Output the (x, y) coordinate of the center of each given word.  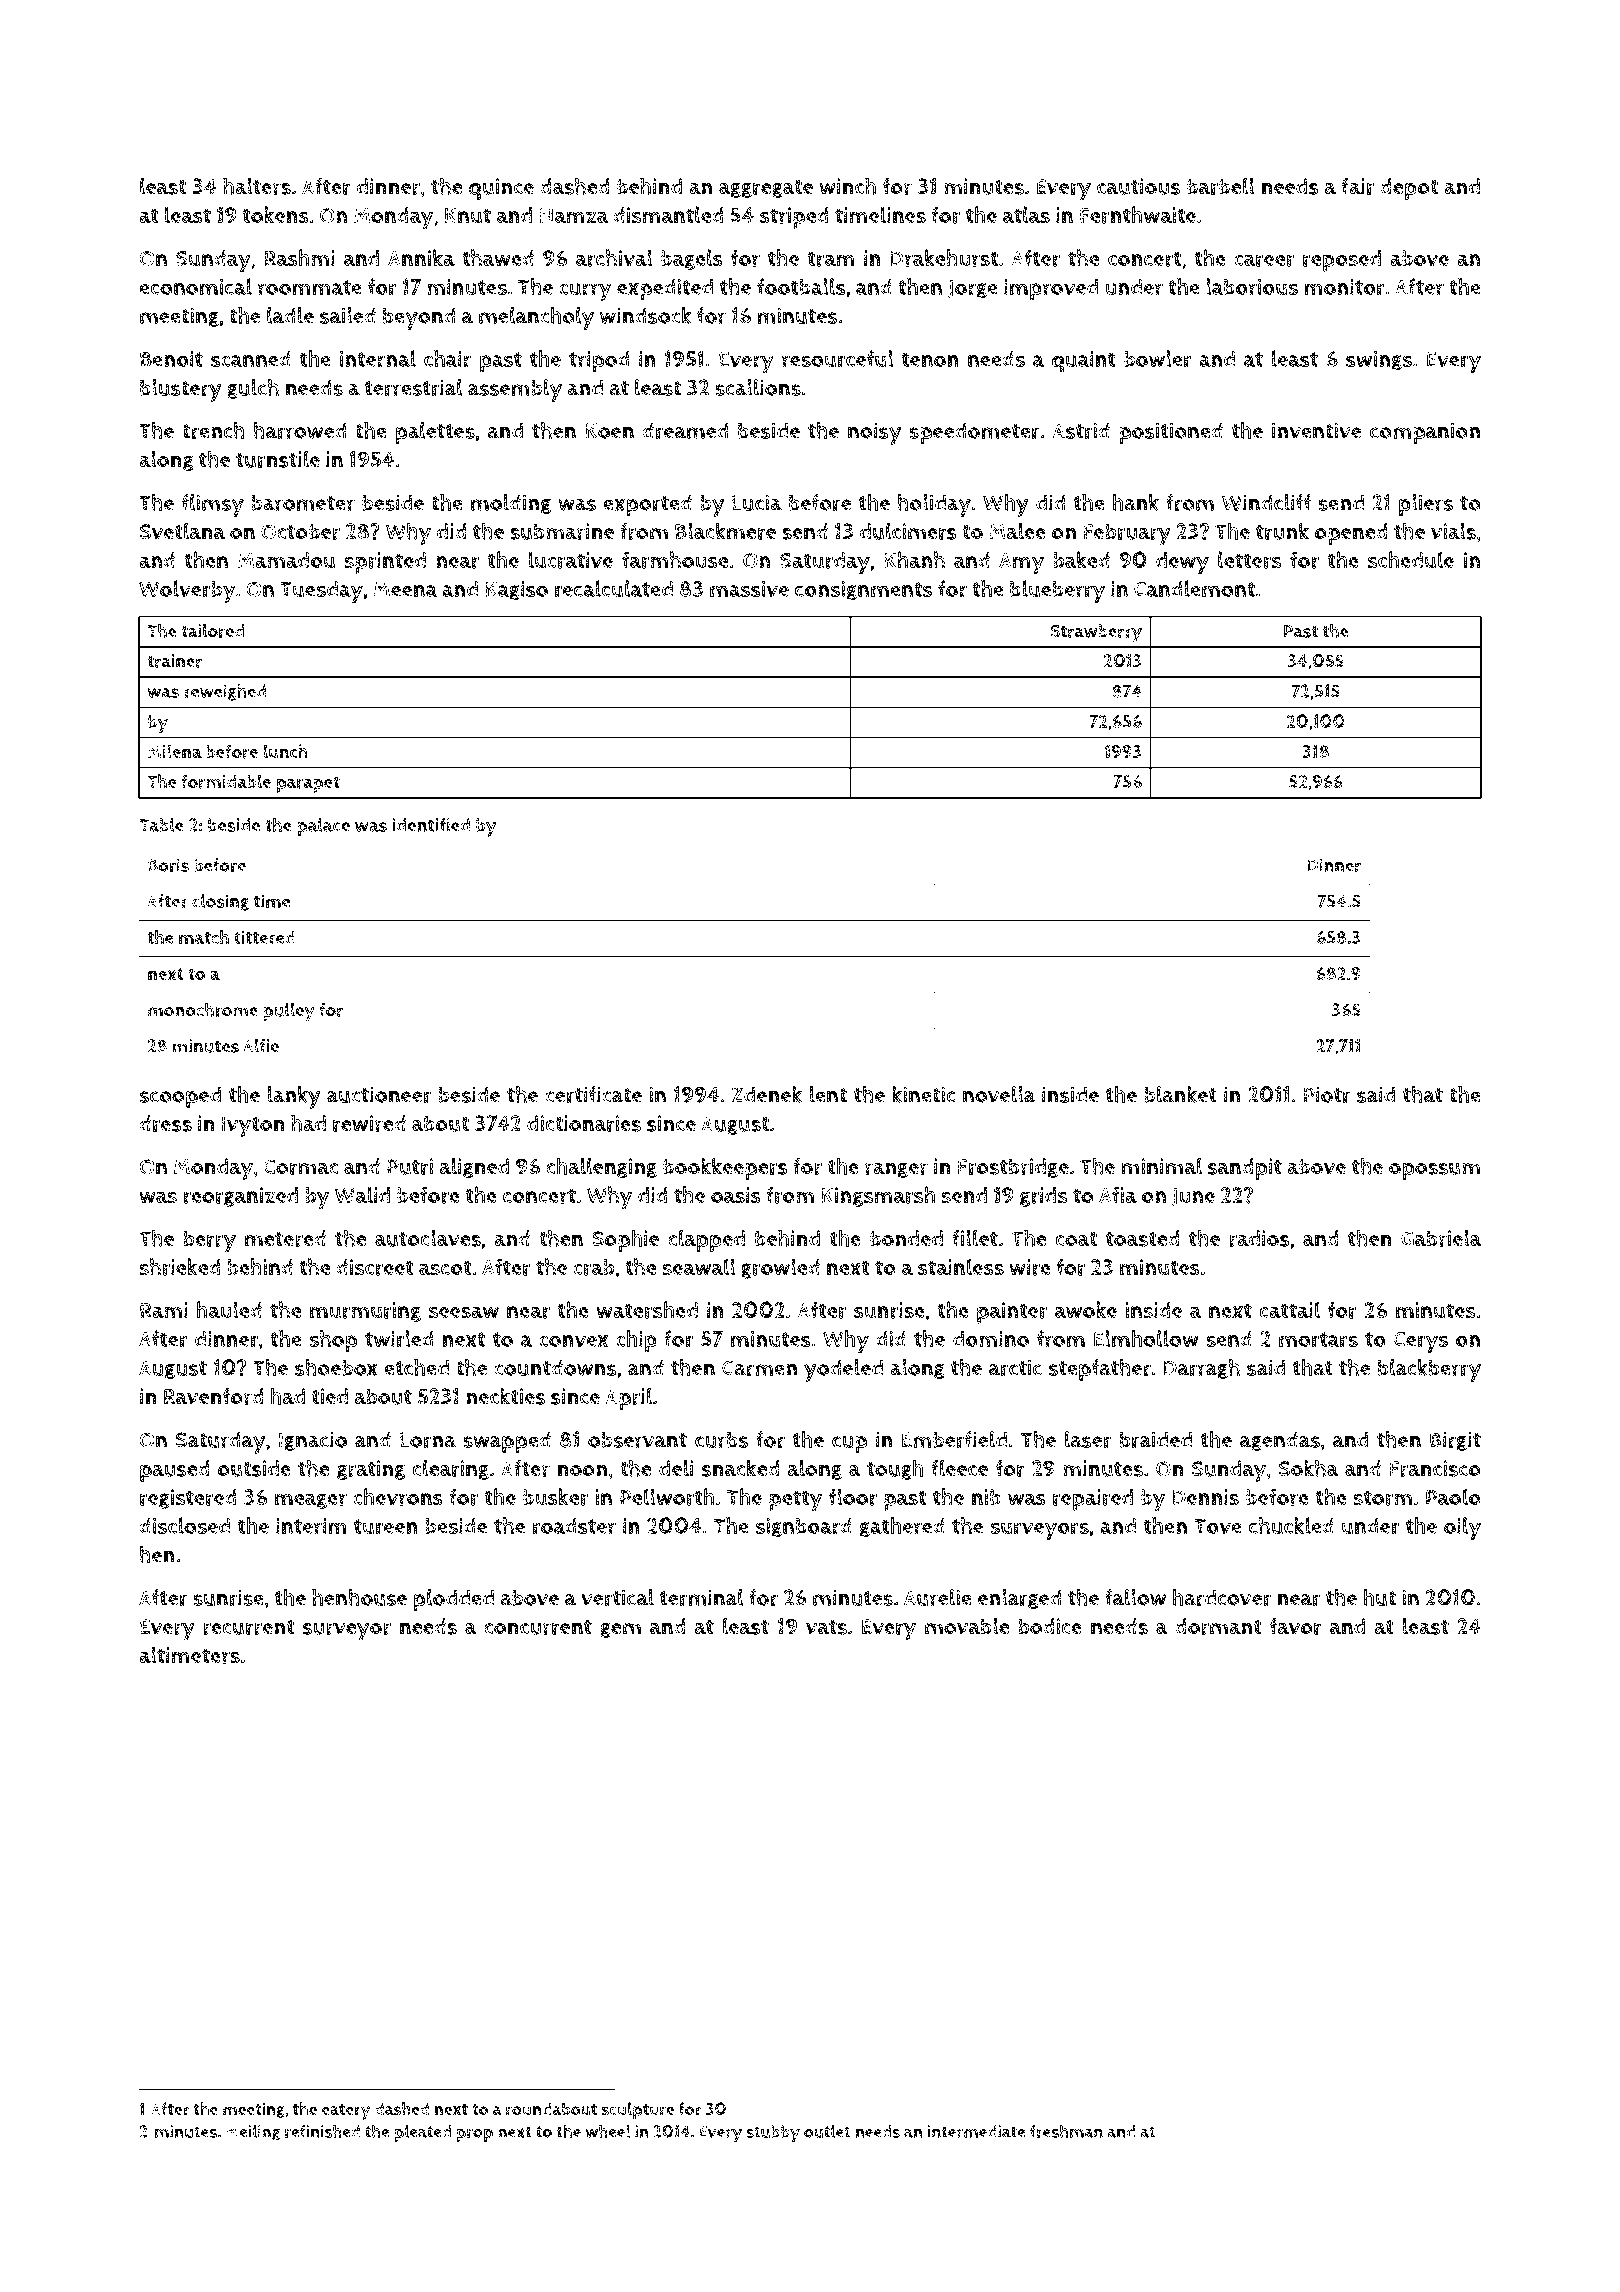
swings (1379, 361)
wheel (608, 2131)
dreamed (685, 430)
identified (431, 825)
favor (1296, 1626)
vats (826, 1627)
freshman (1066, 2131)
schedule (1411, 560)
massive (749, 589)
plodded (454, 1600)
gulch (253, 389)
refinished (322, 2131)
